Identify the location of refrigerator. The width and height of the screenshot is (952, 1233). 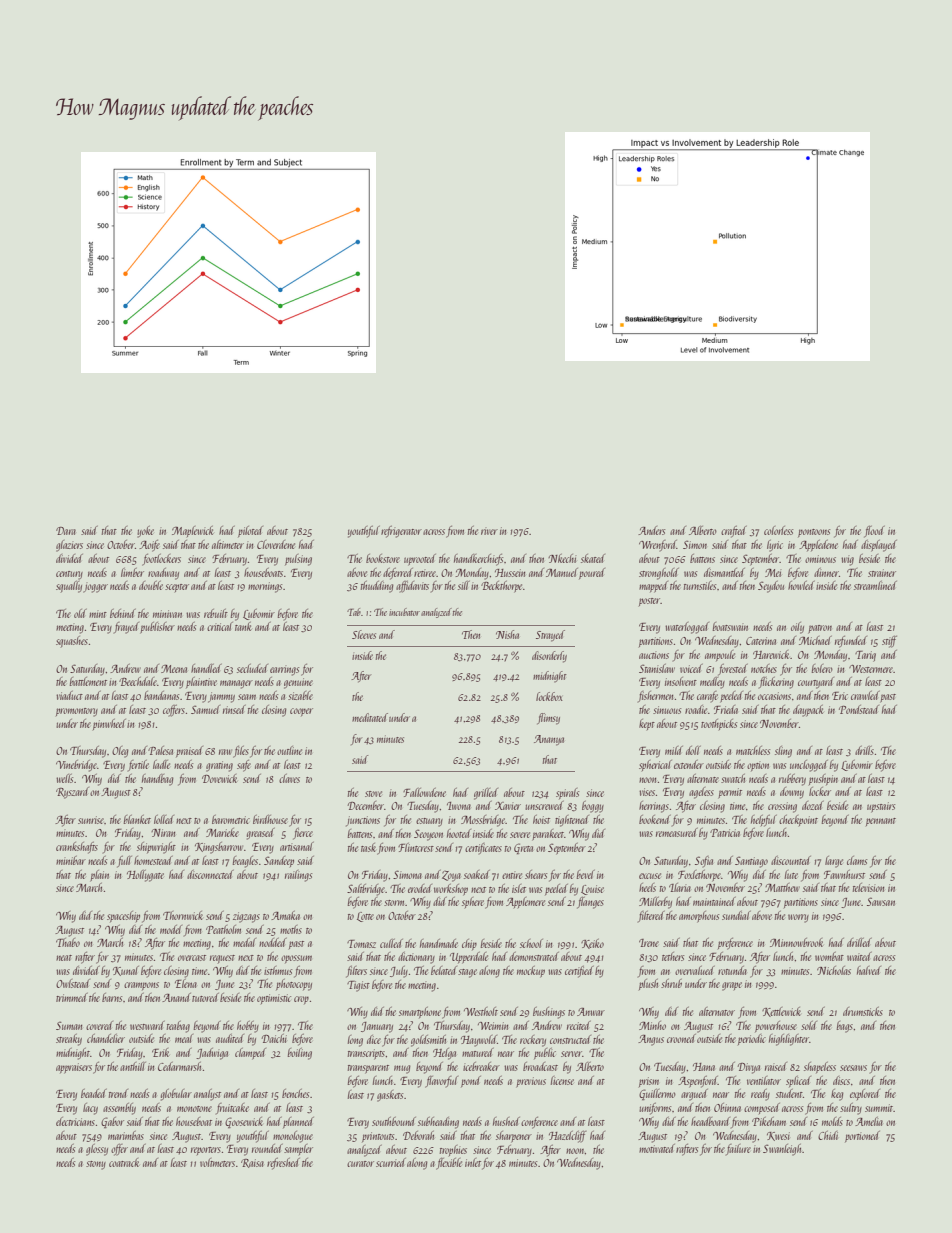
(401, 532).
